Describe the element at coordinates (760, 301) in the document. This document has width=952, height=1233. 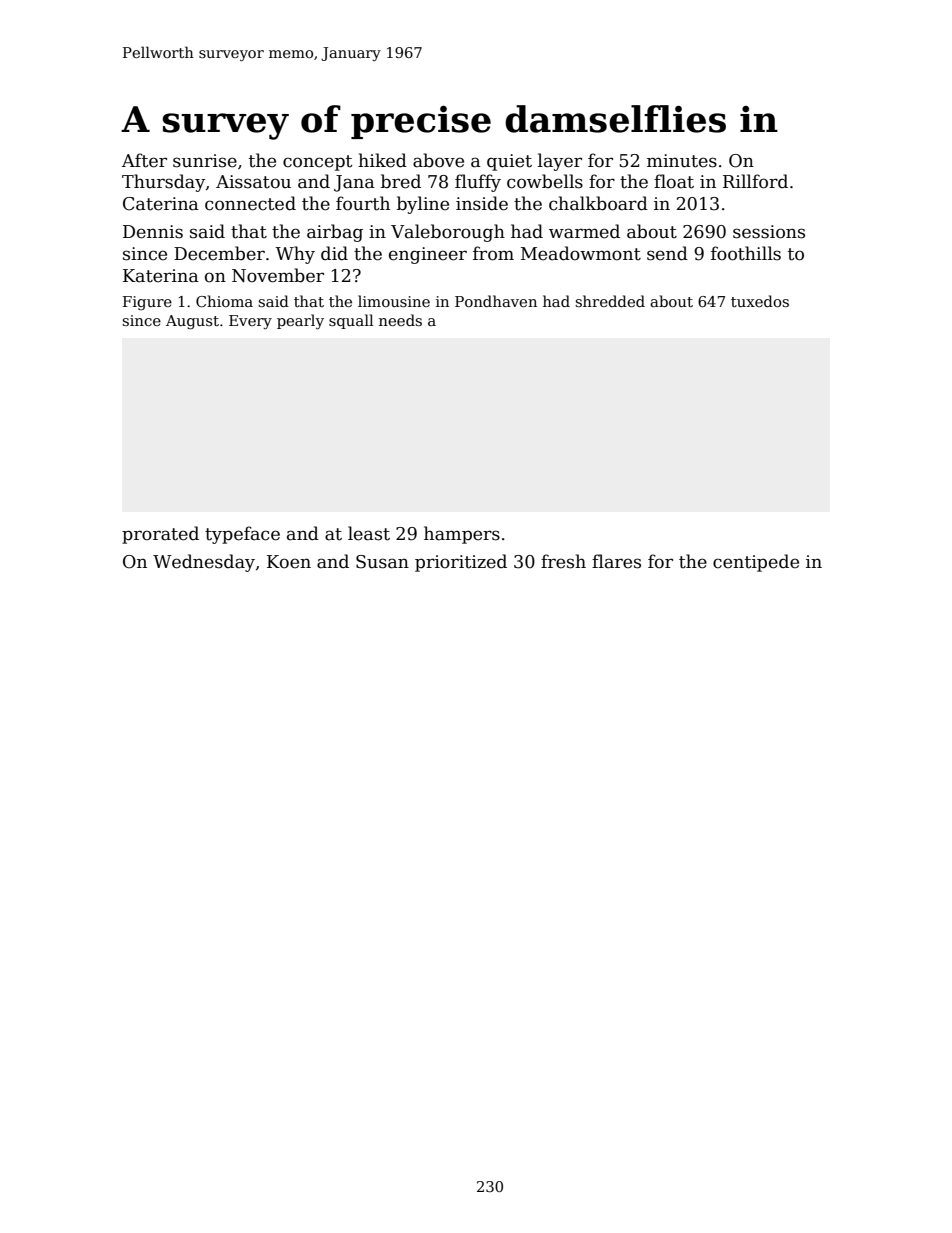
I see `tuxedos` at that location.
